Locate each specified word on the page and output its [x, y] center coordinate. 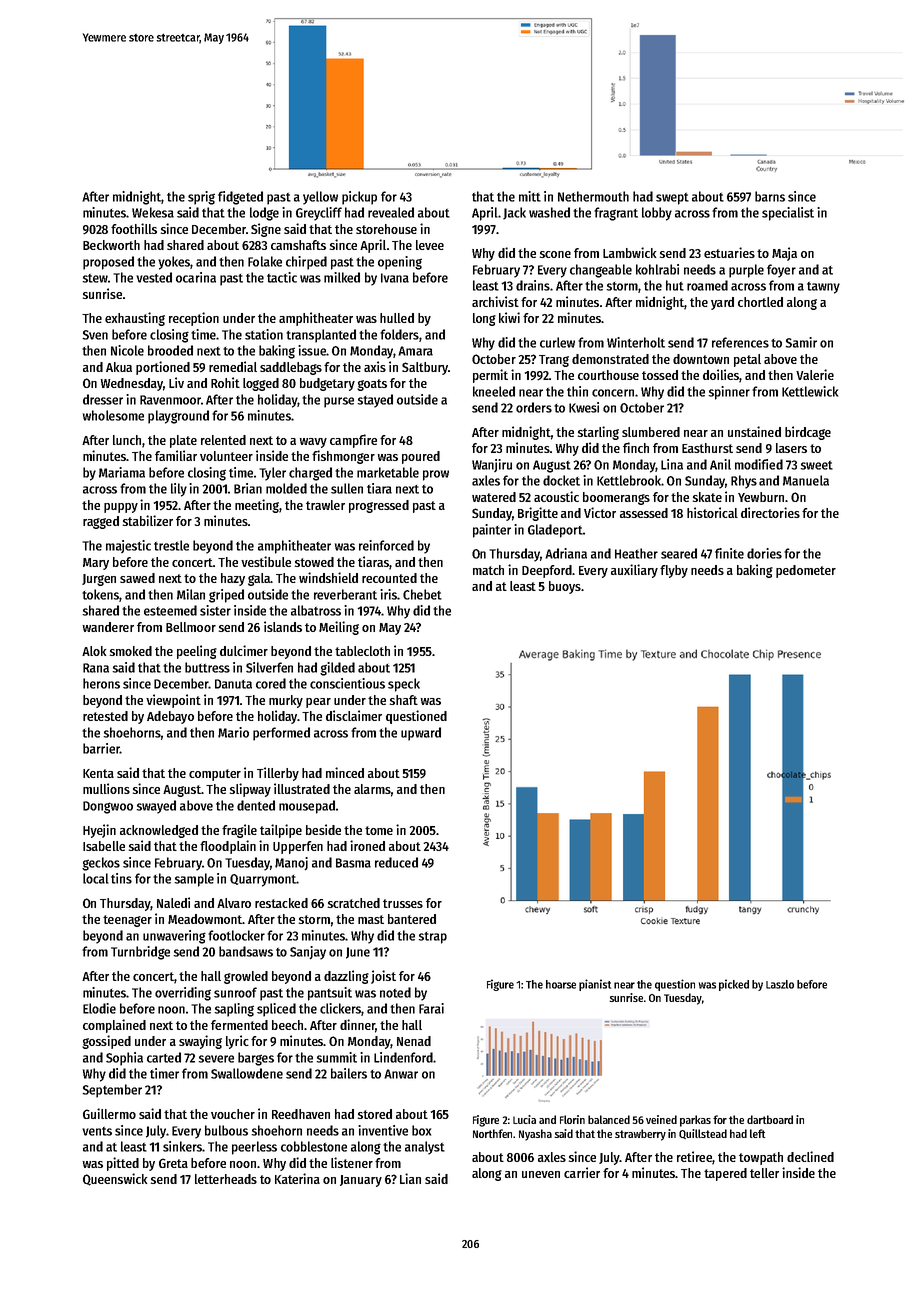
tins [121, 878]
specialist [788, 214]
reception [194, 319]
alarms [372, 789]
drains [533, 285]
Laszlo [780, 984]
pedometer [806, 571]
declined [810, 1156]
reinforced [386, 545]
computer [215, 775]
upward [421, 734]
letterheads [226, 1179]
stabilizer [148, 520]
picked [734, 985]
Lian [410, 1178]
